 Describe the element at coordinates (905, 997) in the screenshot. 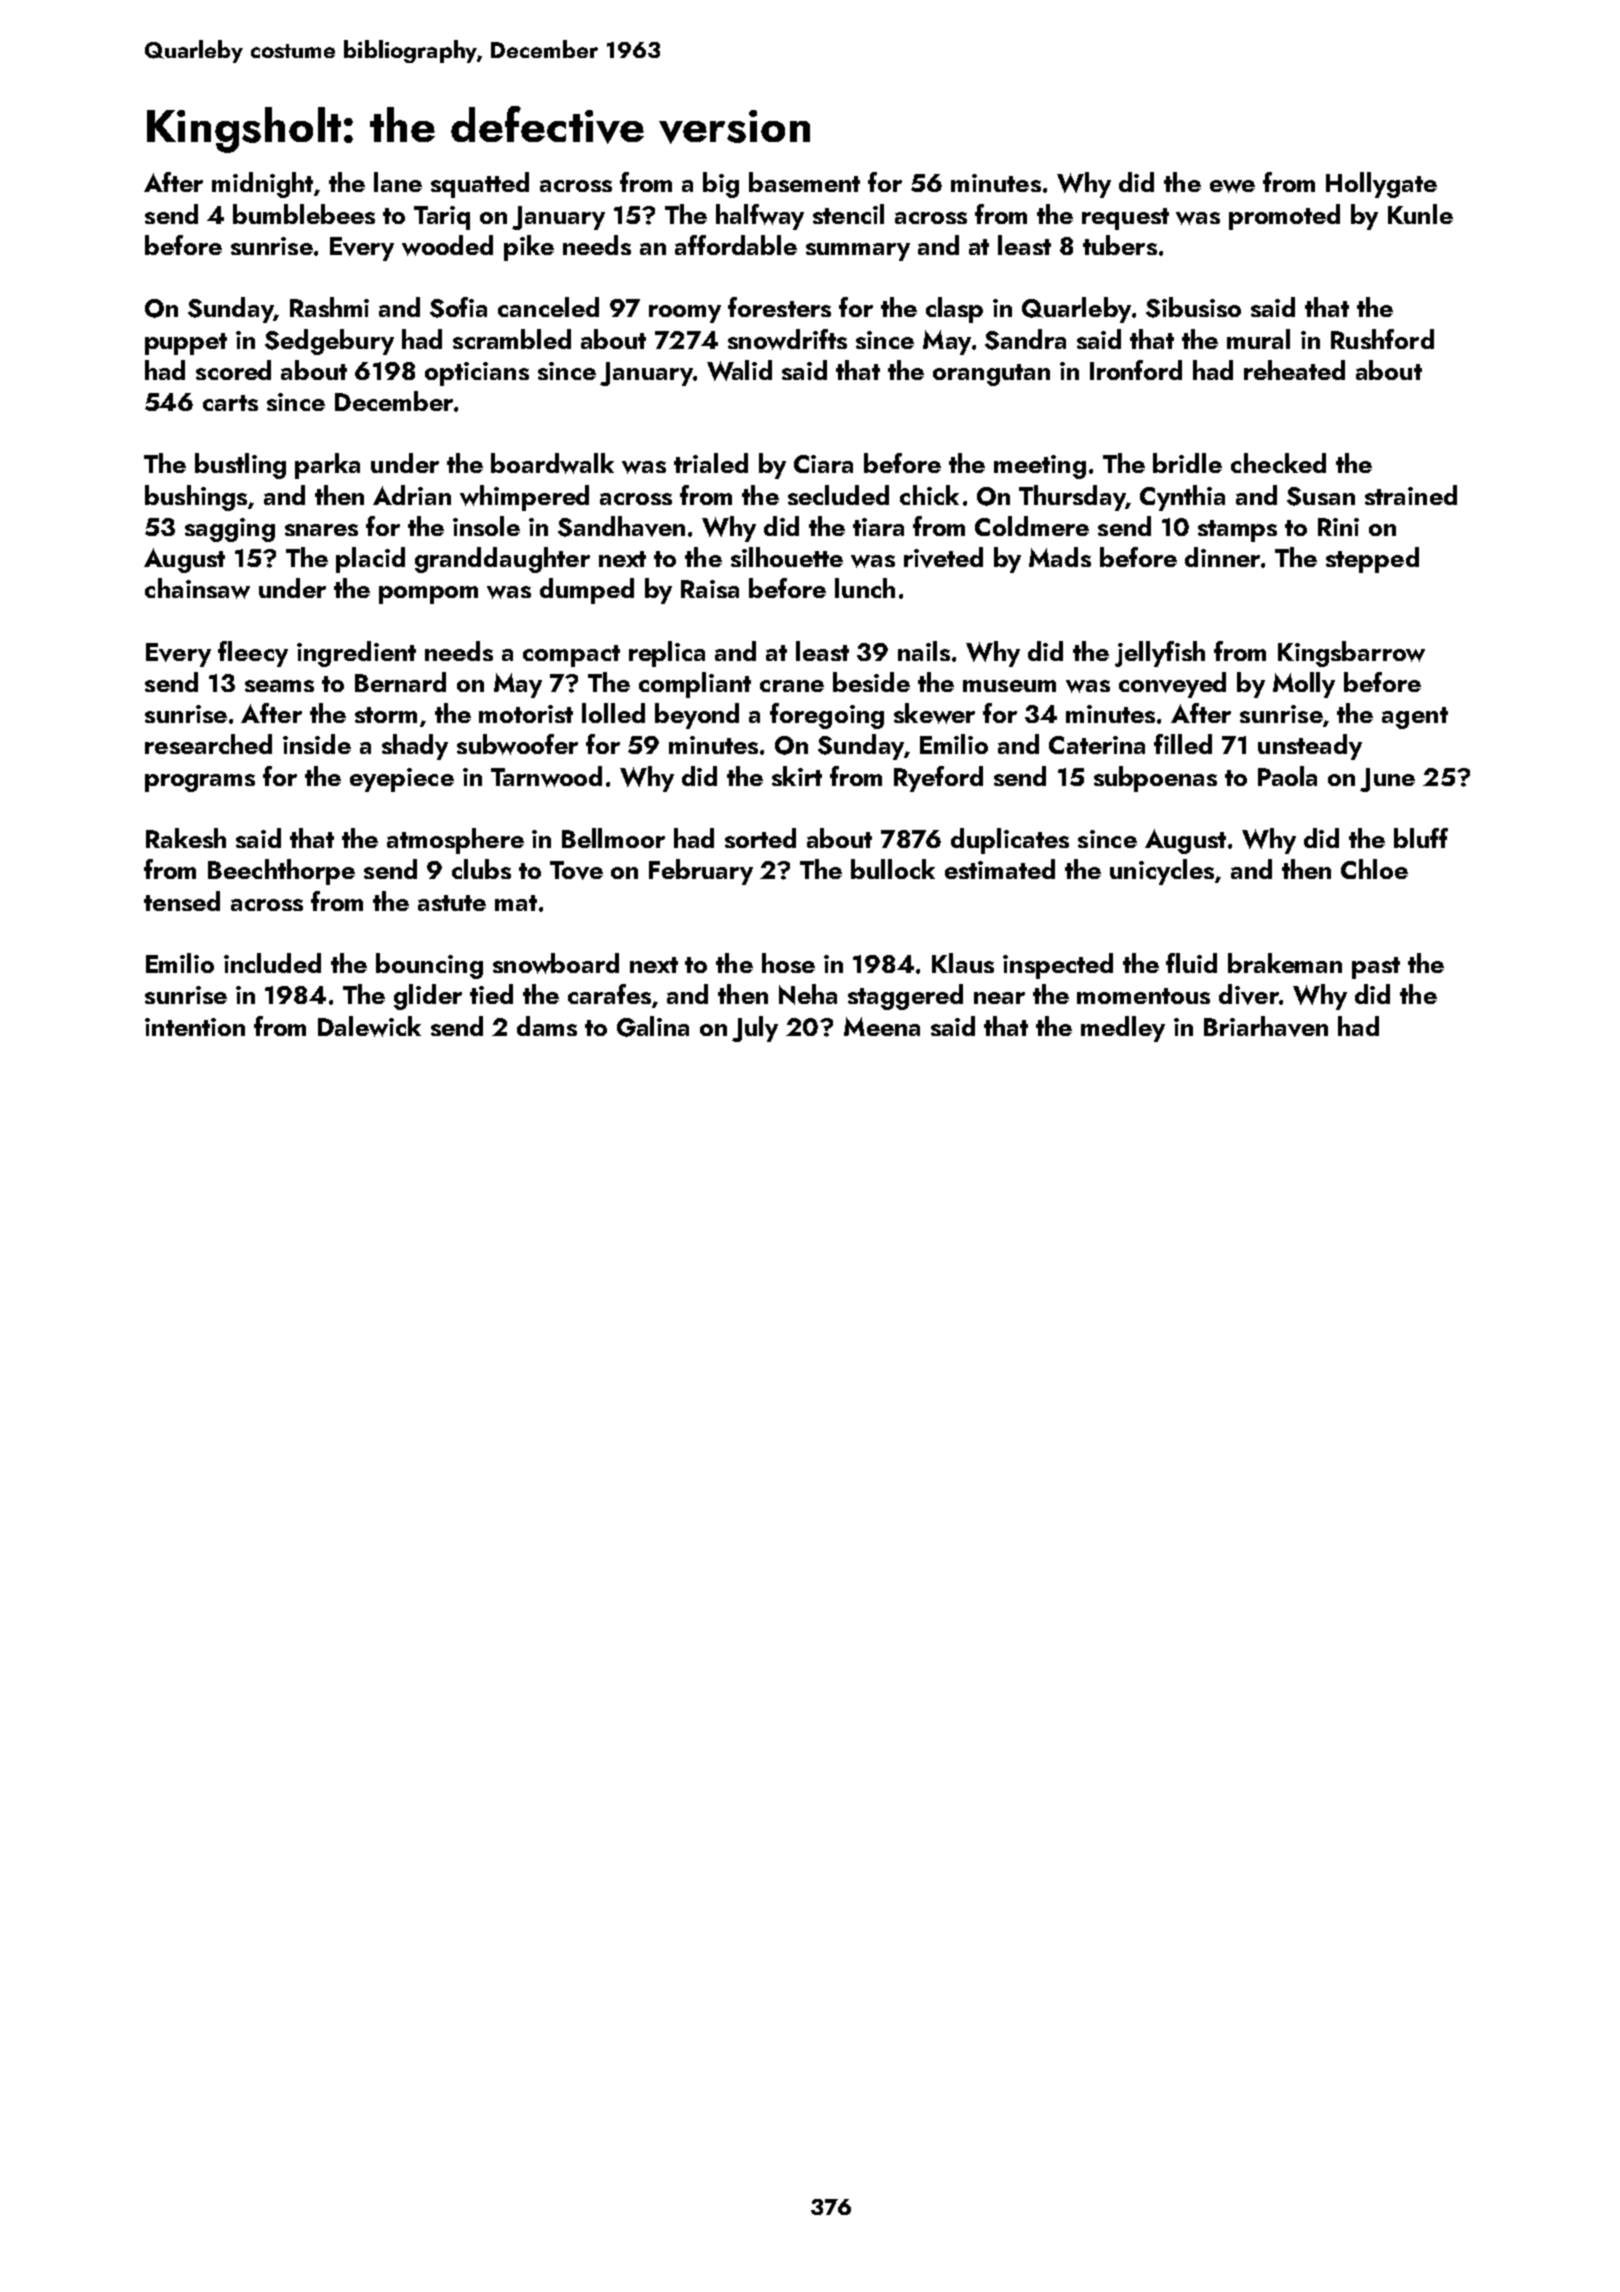

I see `staggered` at that location.
